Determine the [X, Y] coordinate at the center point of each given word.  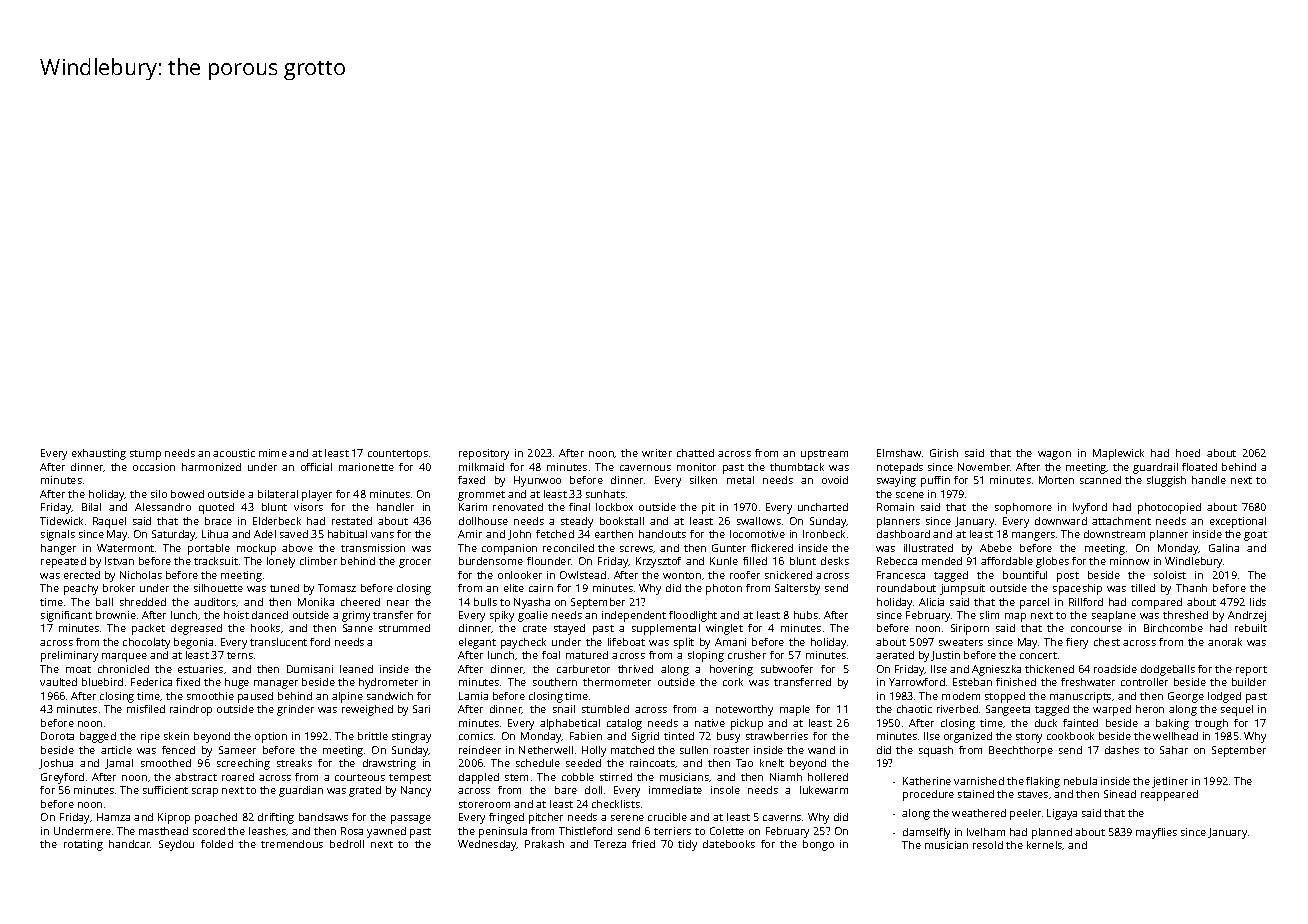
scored [209, 831]
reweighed [367, 710]
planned [1052, 833]
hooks [265, 628]
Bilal [91, 507]
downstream [1114, 534]
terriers [672, 831]
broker [119, 588]
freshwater [1088, 682]
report [1251, 671]
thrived [635, 669]
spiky [502, 616]
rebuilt [1251, 628]
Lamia [473, 696]
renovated [518, 507]
